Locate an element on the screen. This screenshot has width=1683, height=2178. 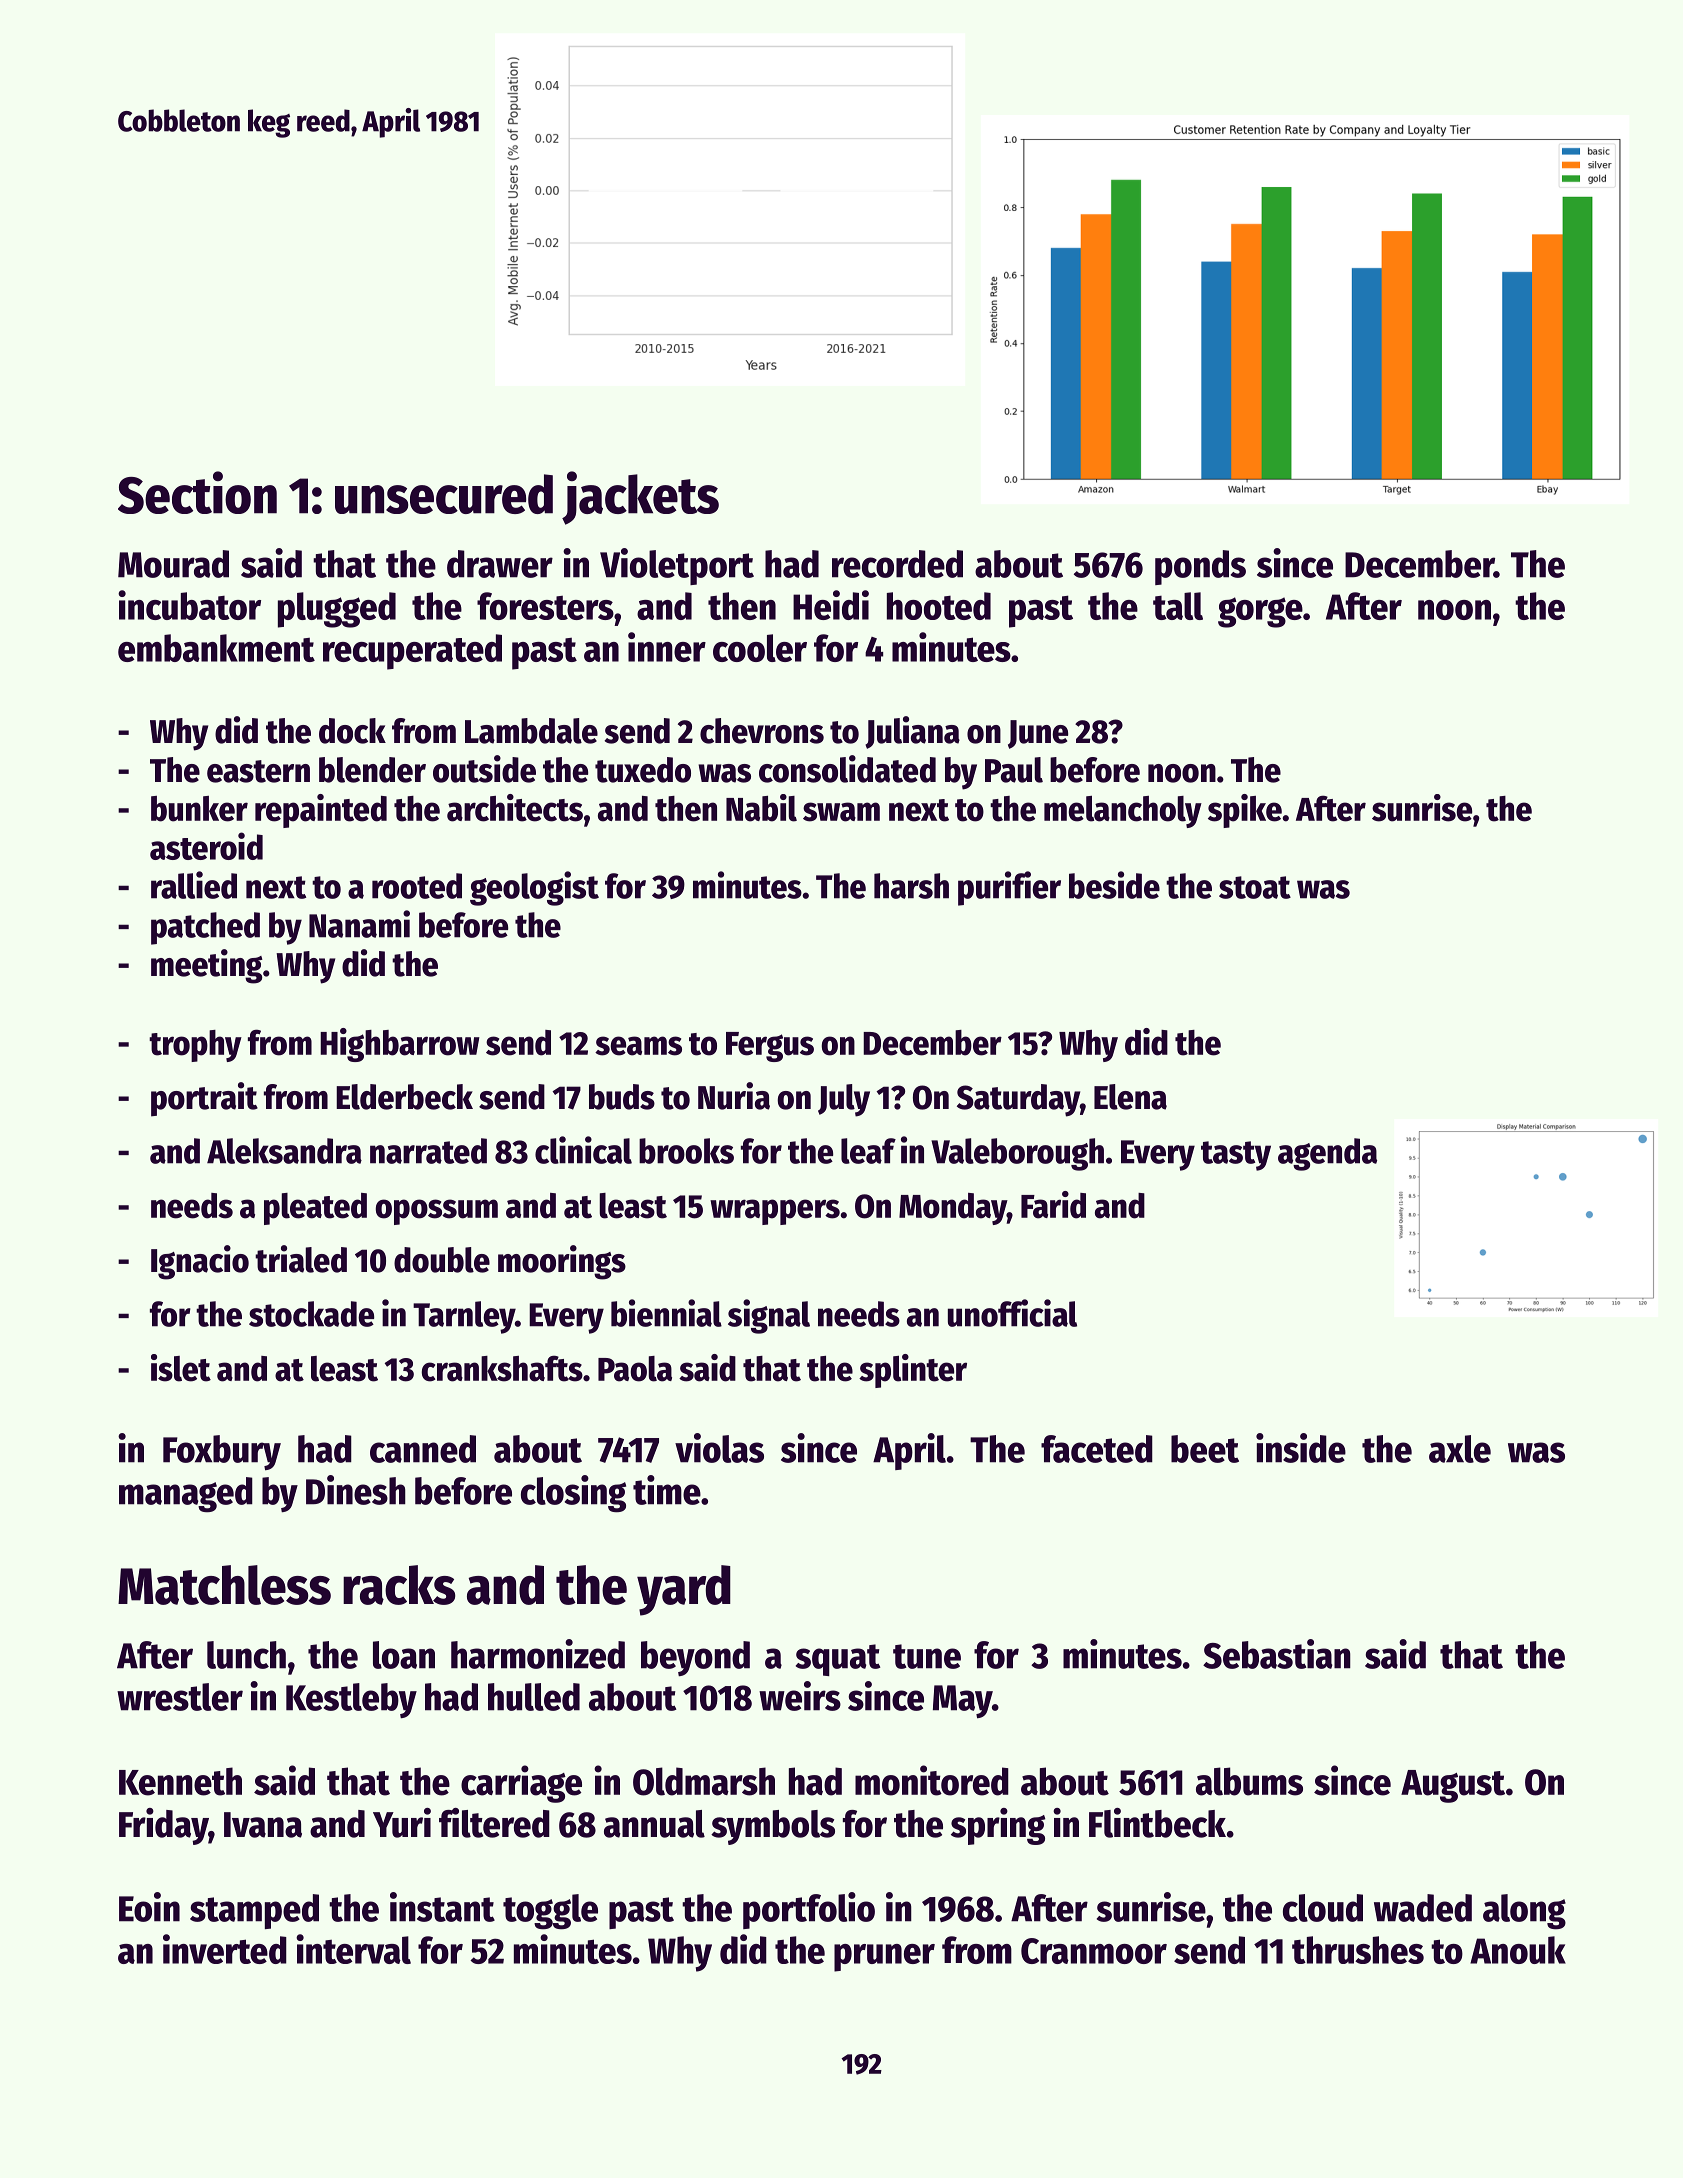
Yuri is located at coordinates (402, 1823).
